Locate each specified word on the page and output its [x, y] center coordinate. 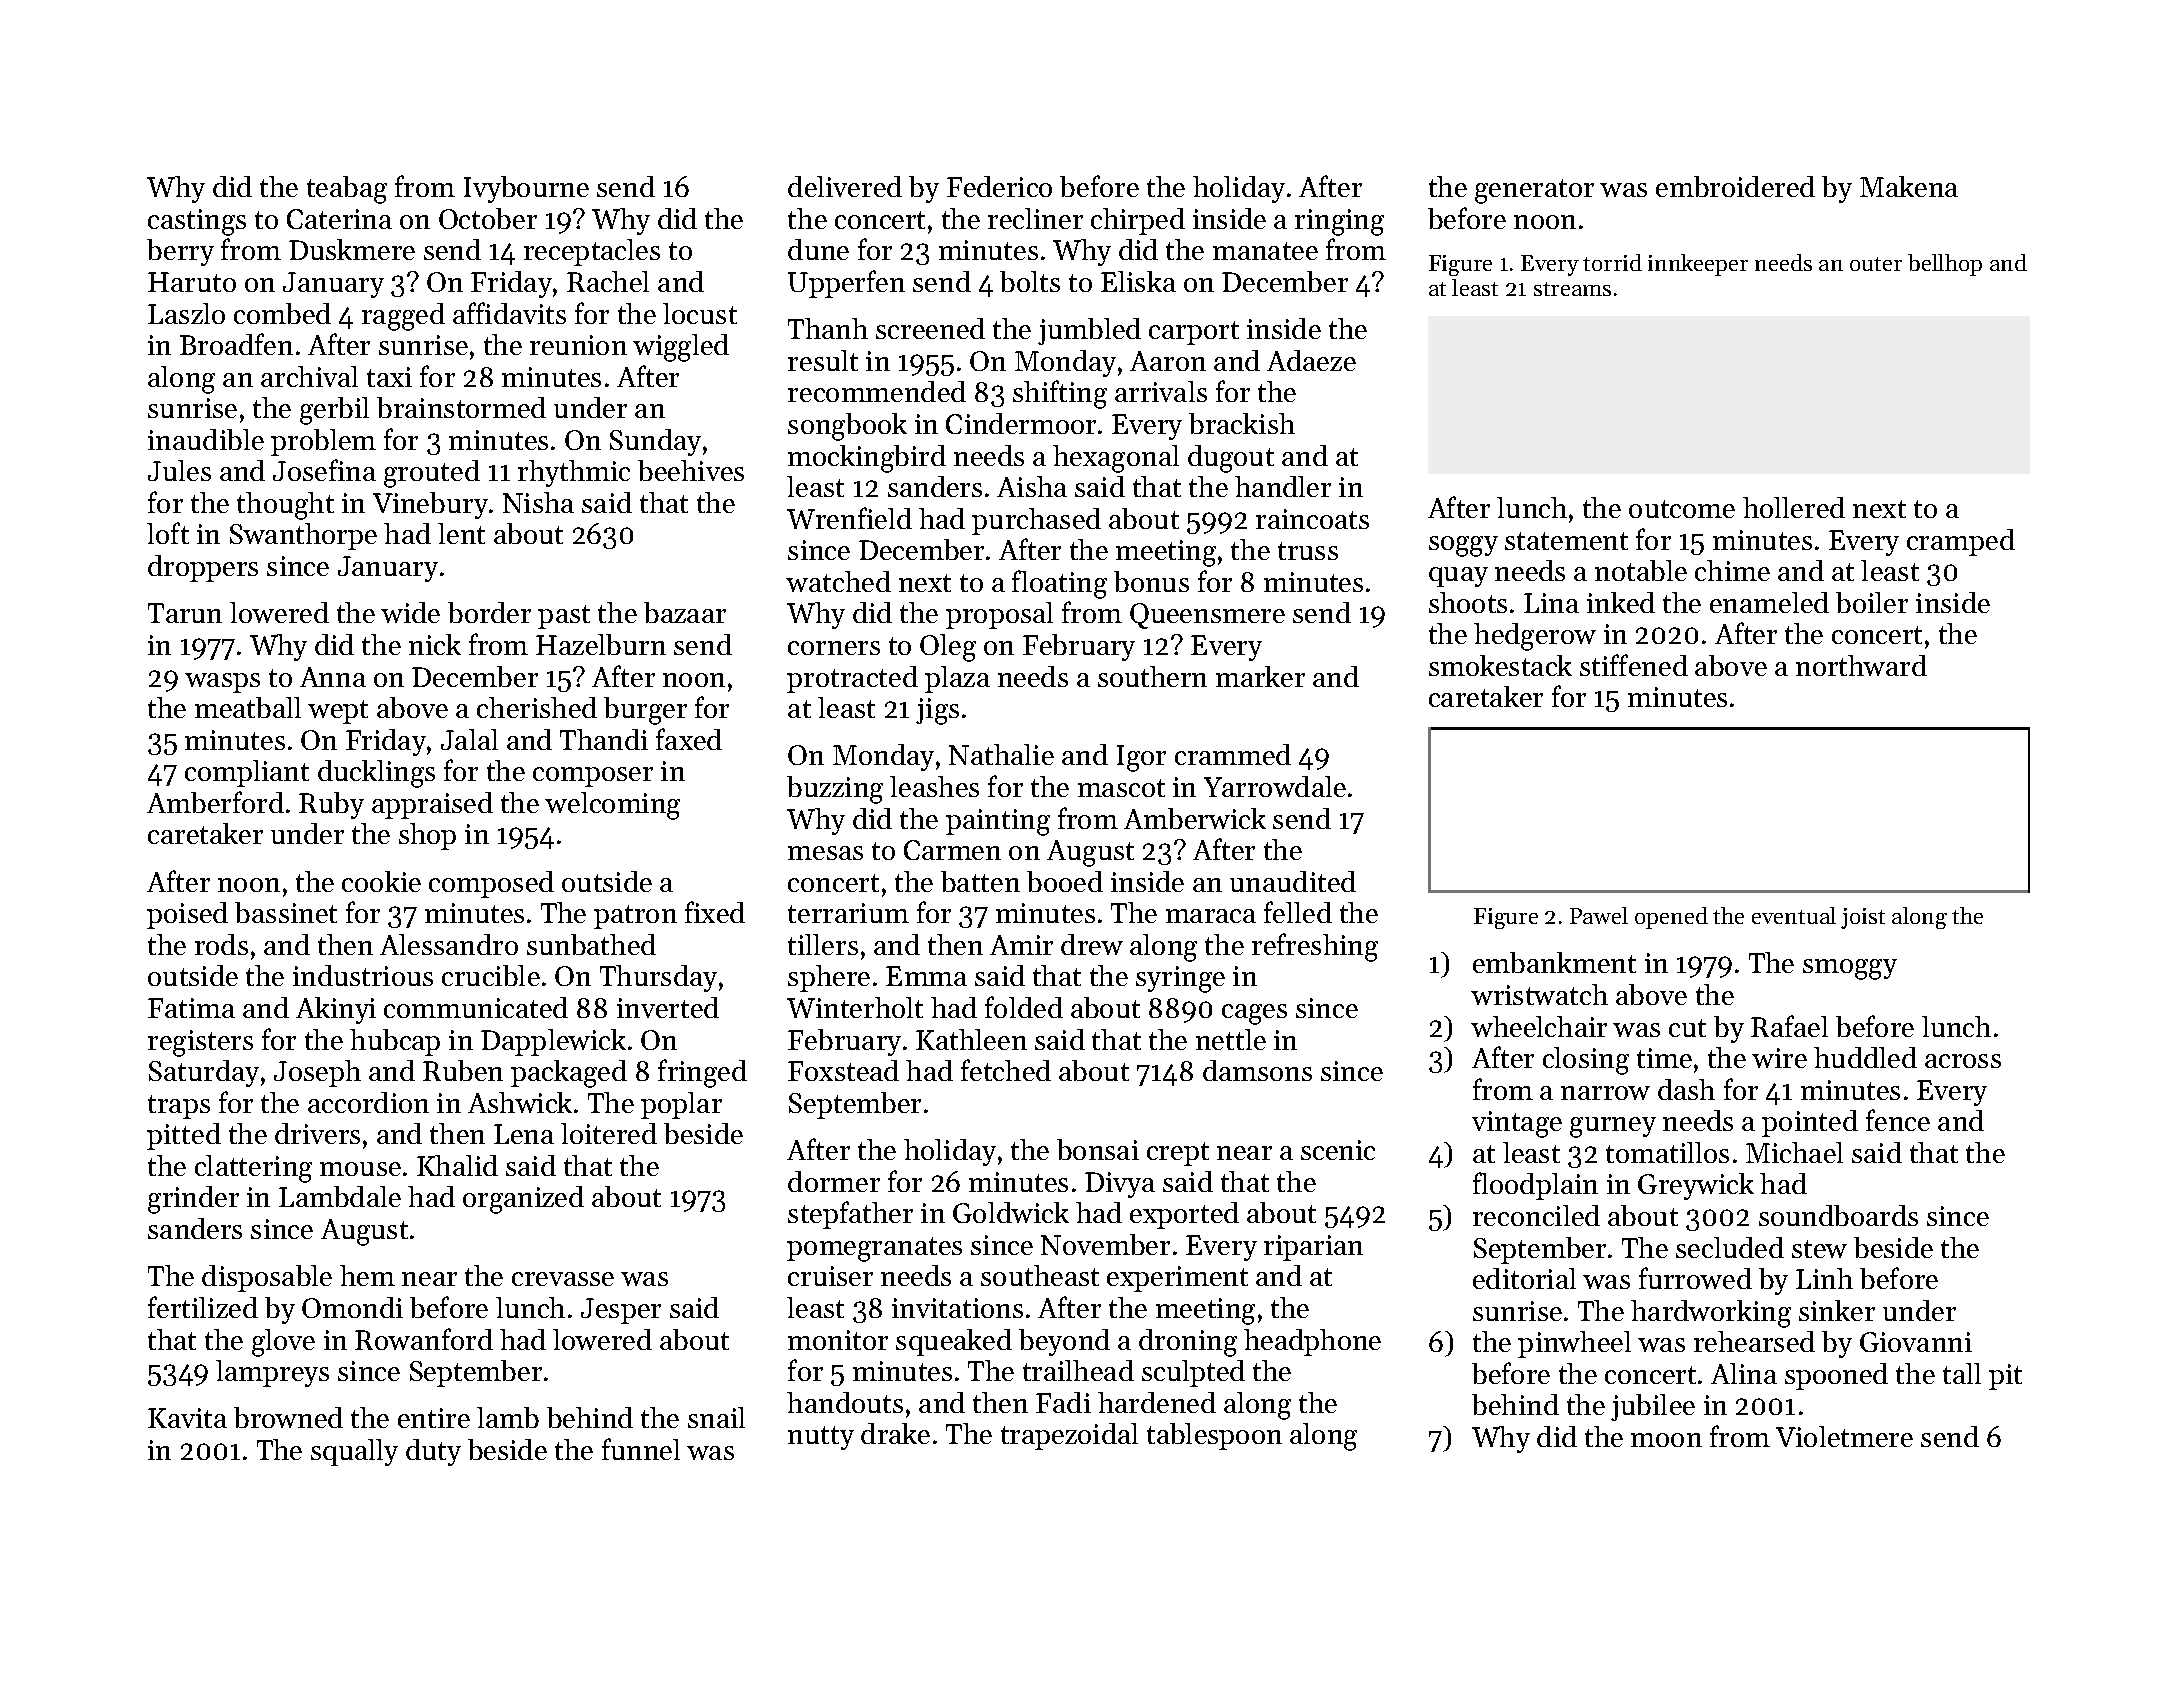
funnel [641, 1449]
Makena [1909, 186]
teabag [347, 190]
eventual [1794, 915]
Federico [999, 186]
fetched [1006, 1070]
